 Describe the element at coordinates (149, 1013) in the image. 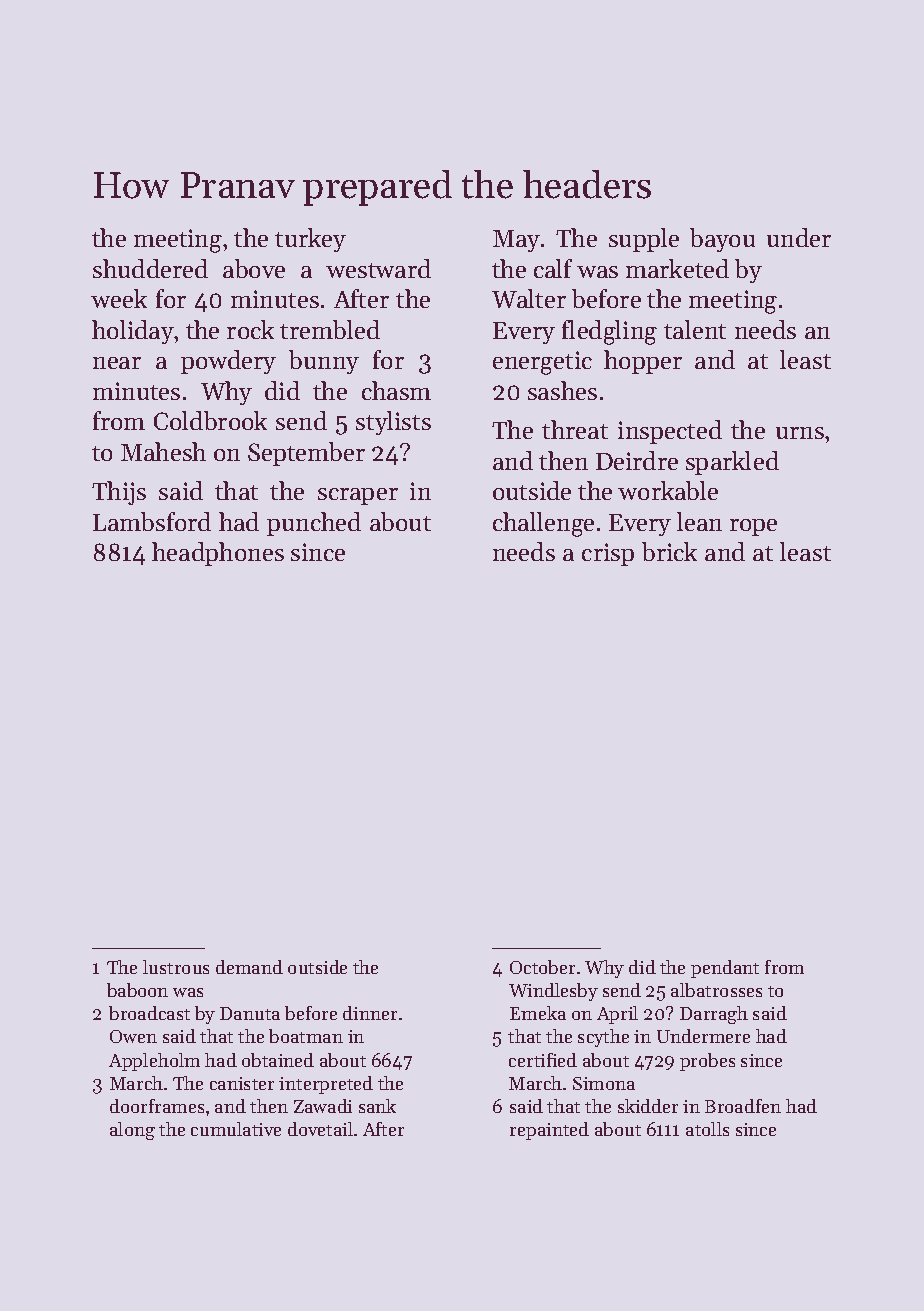

I see `broadcast` at that location.
